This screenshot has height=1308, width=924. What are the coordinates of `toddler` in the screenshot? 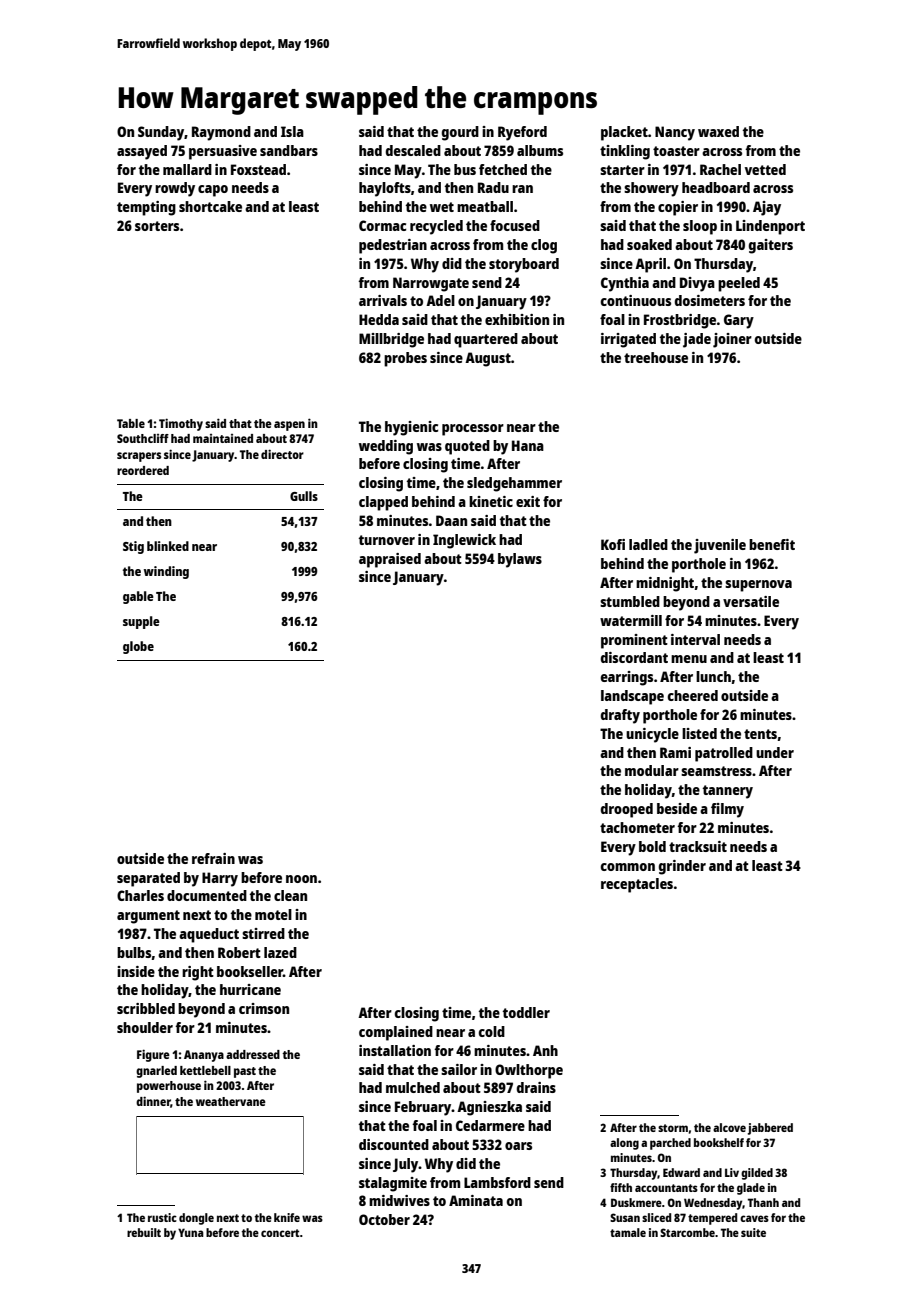 It's located at (526, 1012).
